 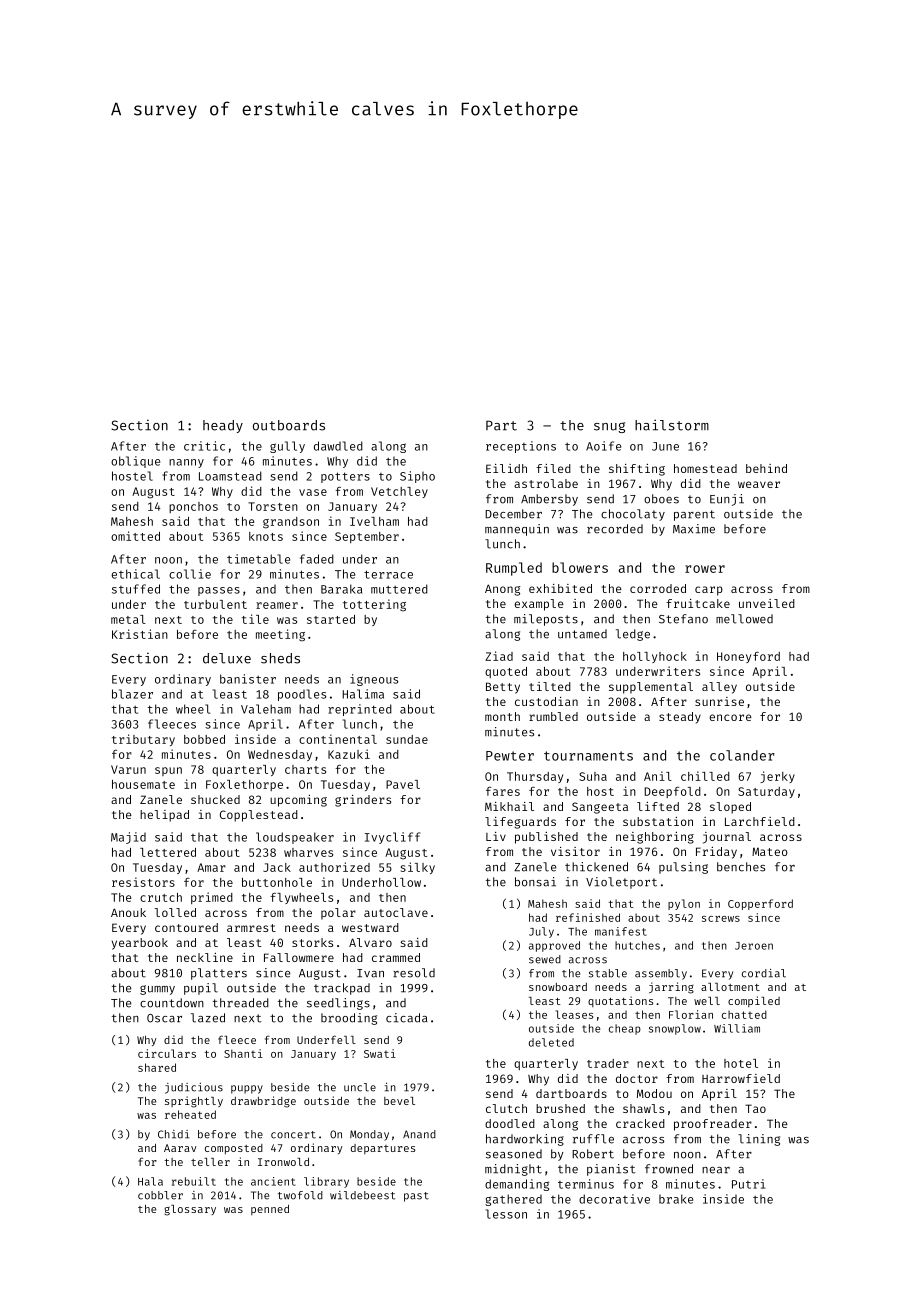 I want to click on unveiled, so click(x=767, y=603).
